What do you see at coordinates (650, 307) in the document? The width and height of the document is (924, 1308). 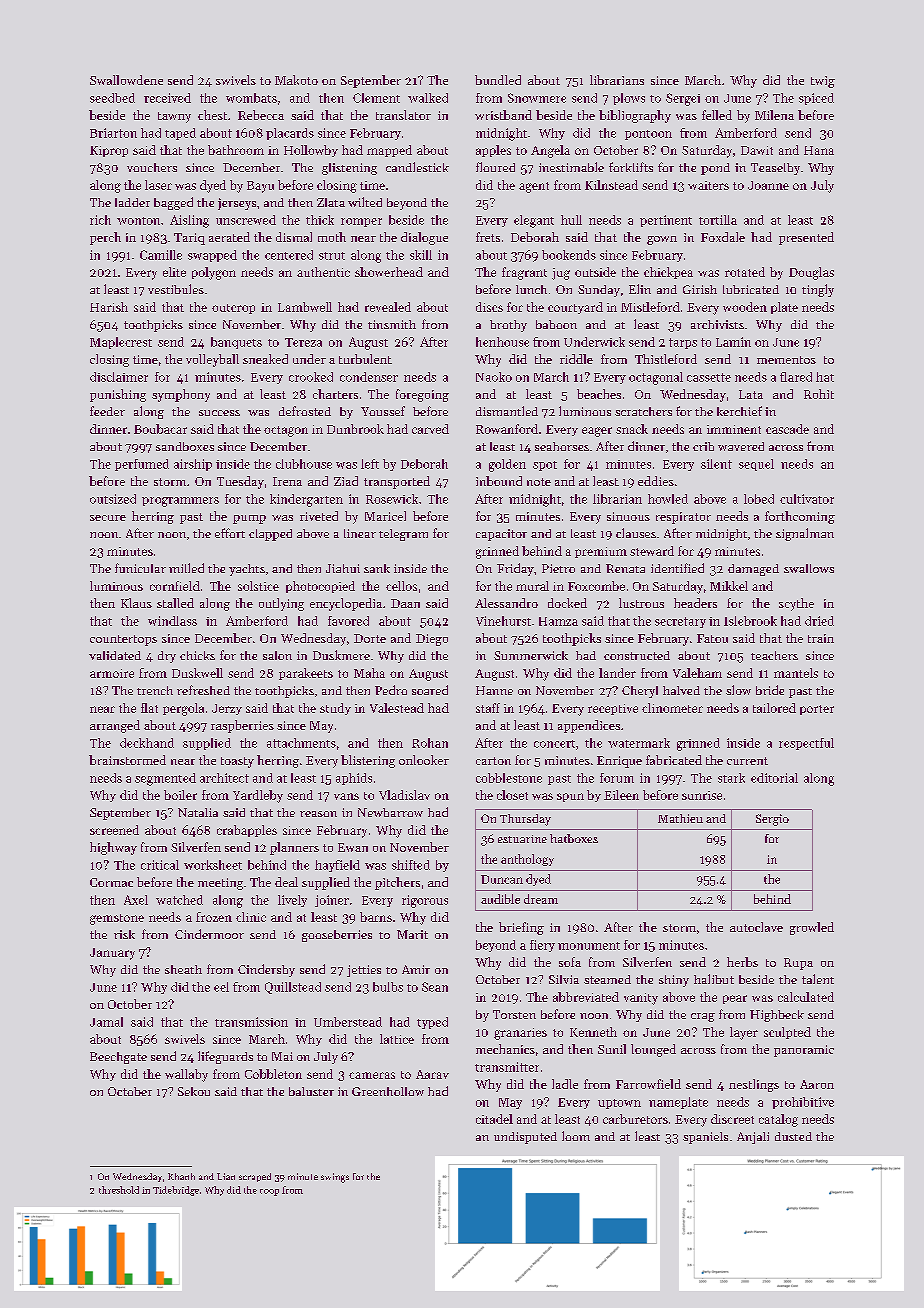 I see `Mistleford` at bounding box center [650, 307].
